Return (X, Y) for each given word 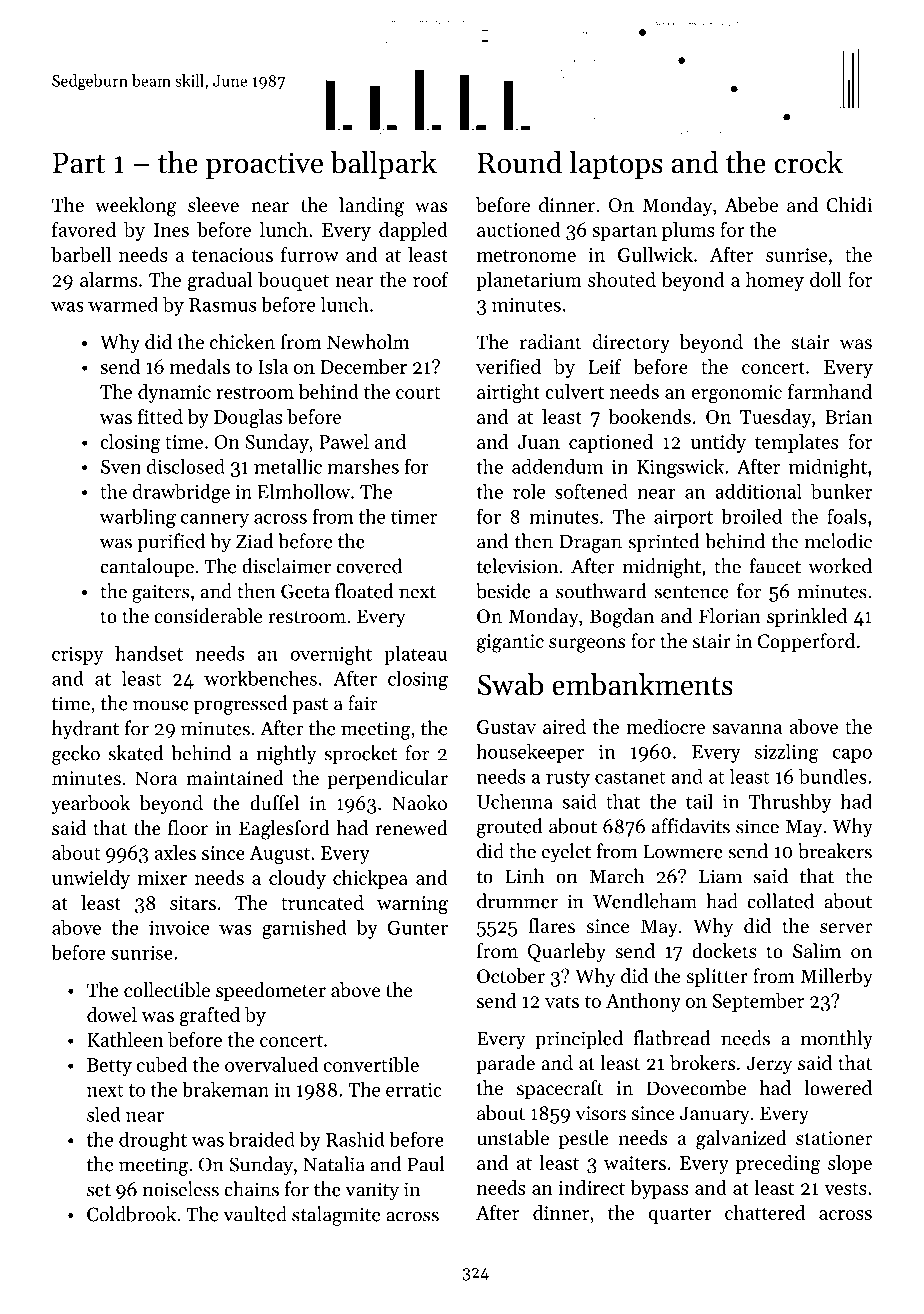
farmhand (830, 391)
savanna (747, 729)
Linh (524, 875)
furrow (310, 254)
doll (826, 279)
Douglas (248, 419)
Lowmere (683, 852)
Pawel (344, 441)
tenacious (232, 255)
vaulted (255, 1214)
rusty (568, 779)
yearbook (90, 804)
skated (136, 753)
